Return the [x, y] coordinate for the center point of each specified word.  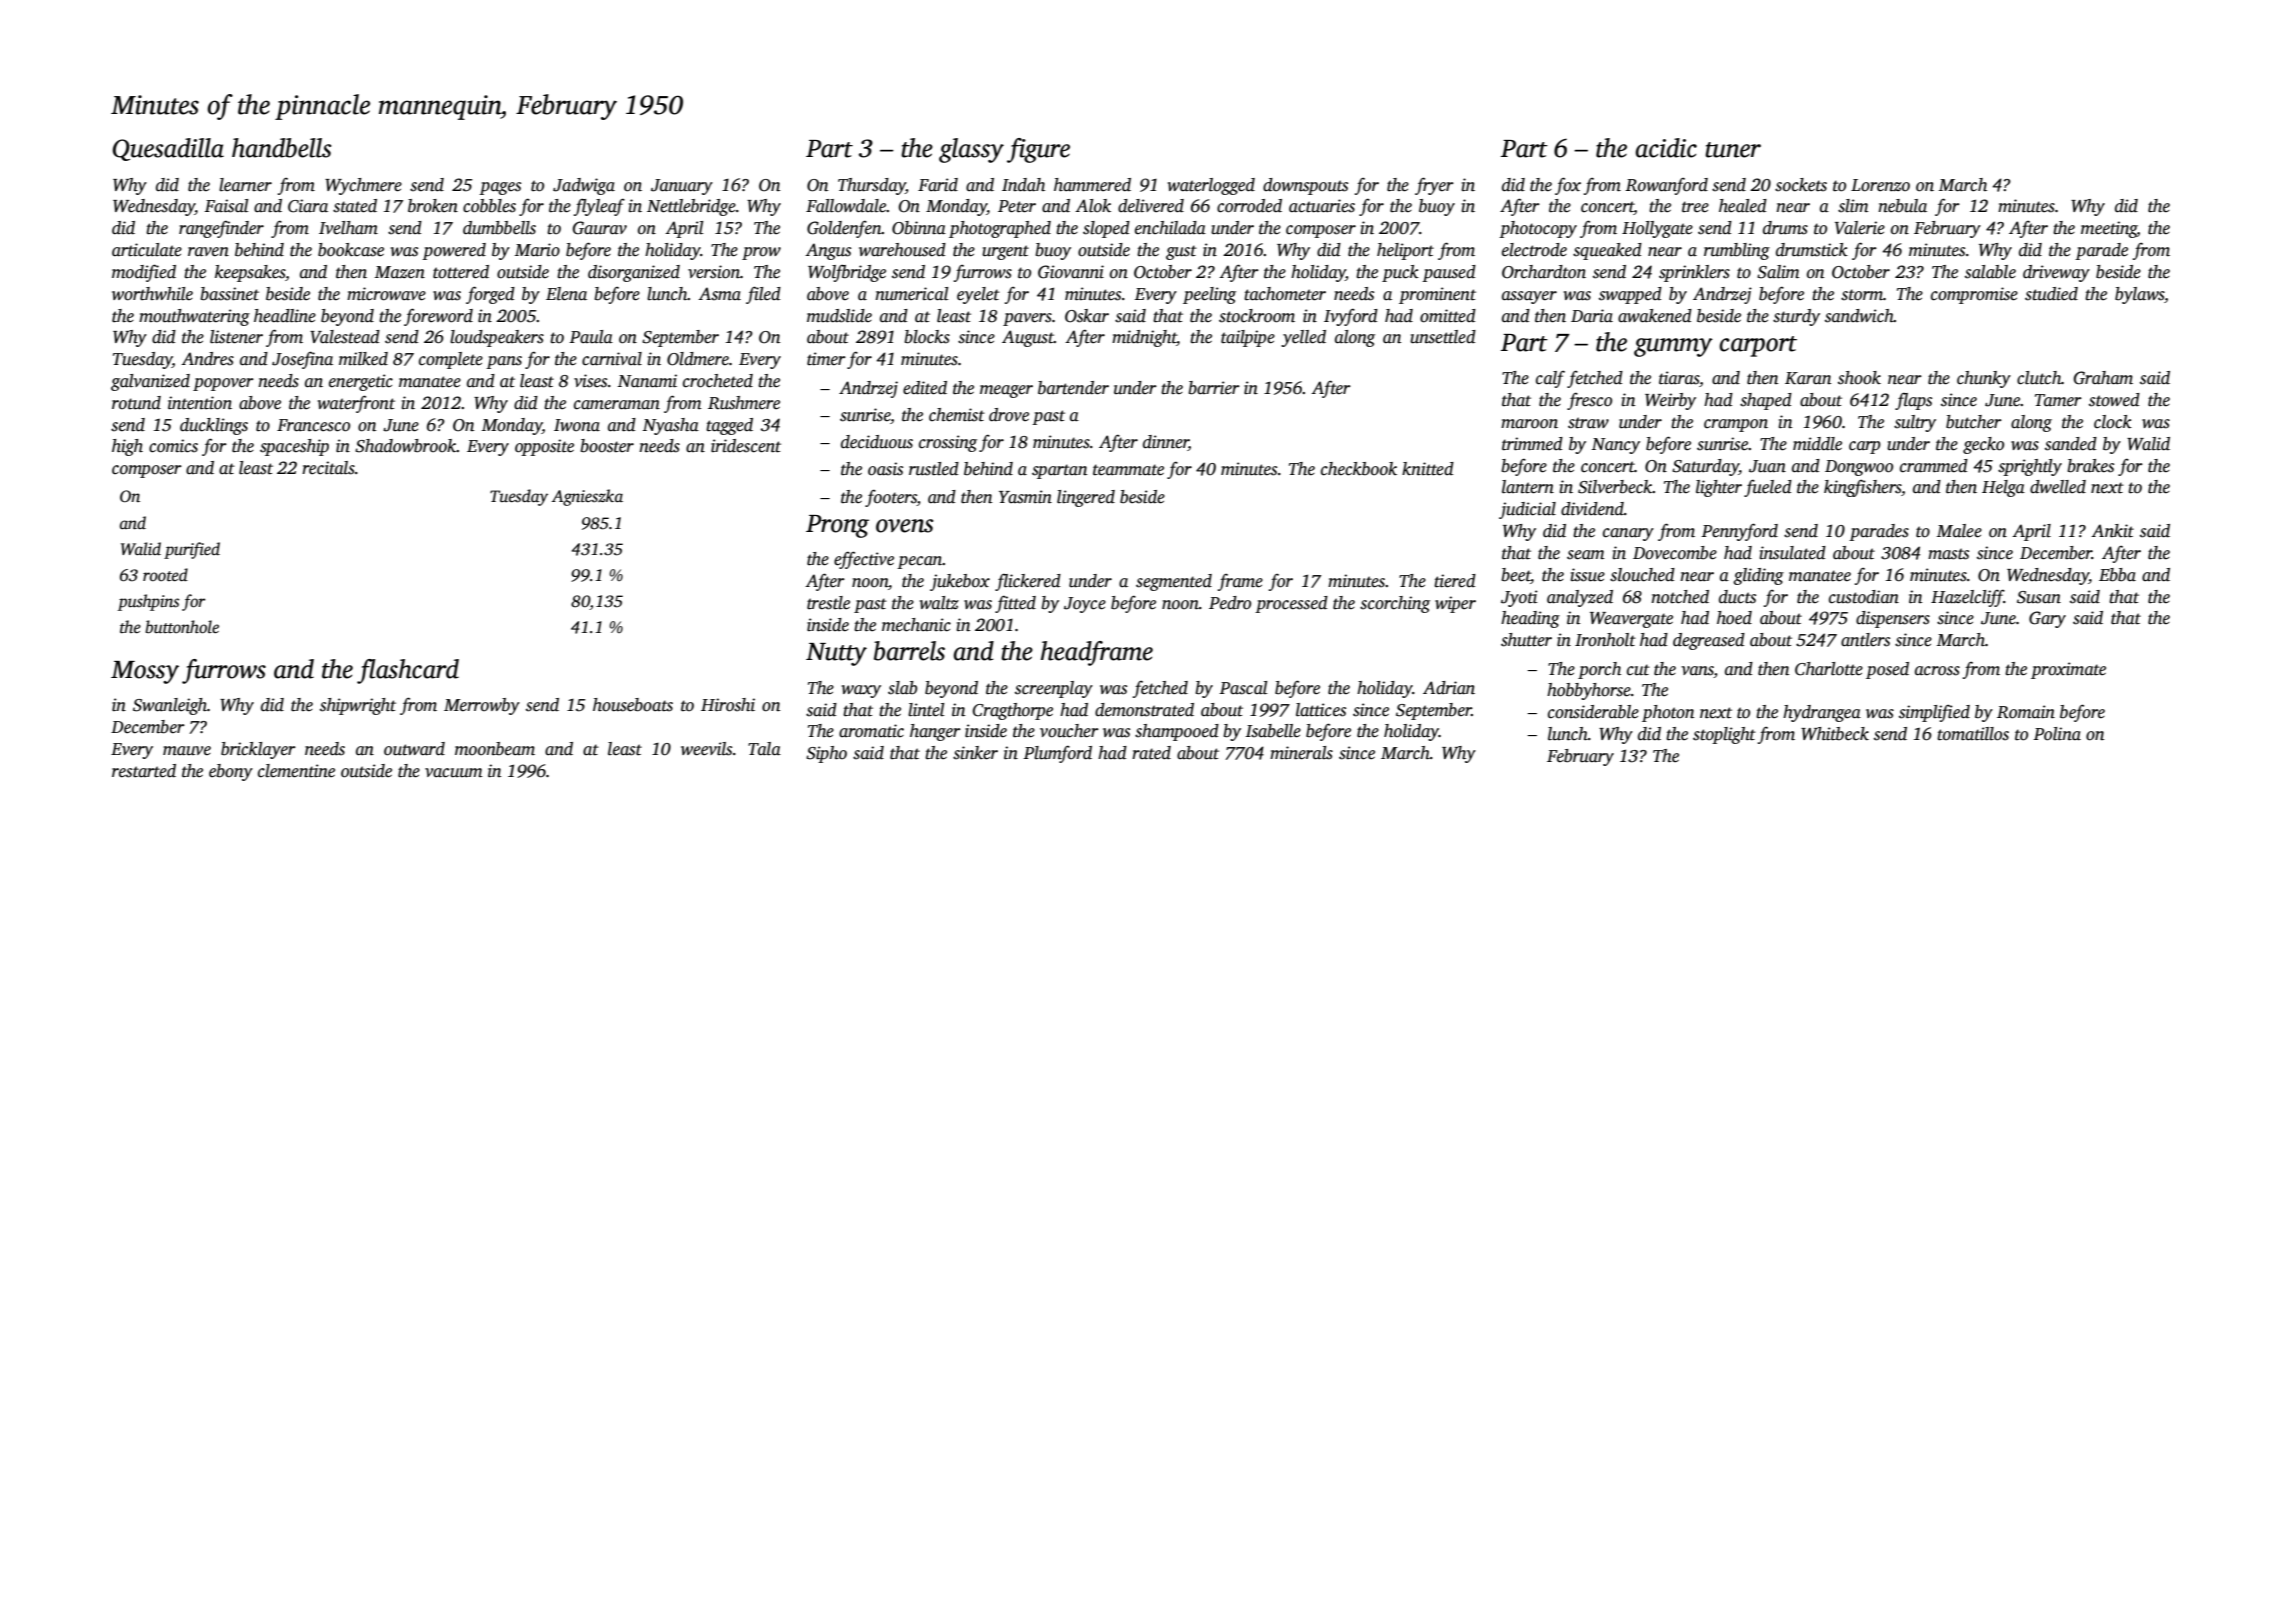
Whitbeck [1835, 734]
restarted [144, 771]
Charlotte [1829, 669]
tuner [1733, 150]
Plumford [1057, 754]
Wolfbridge [847, 273]
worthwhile [152, 294]
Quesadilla [168, 149]
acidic [1666, 148]
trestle [828, 603]
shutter [1526, 640]
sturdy [1796, 317]
